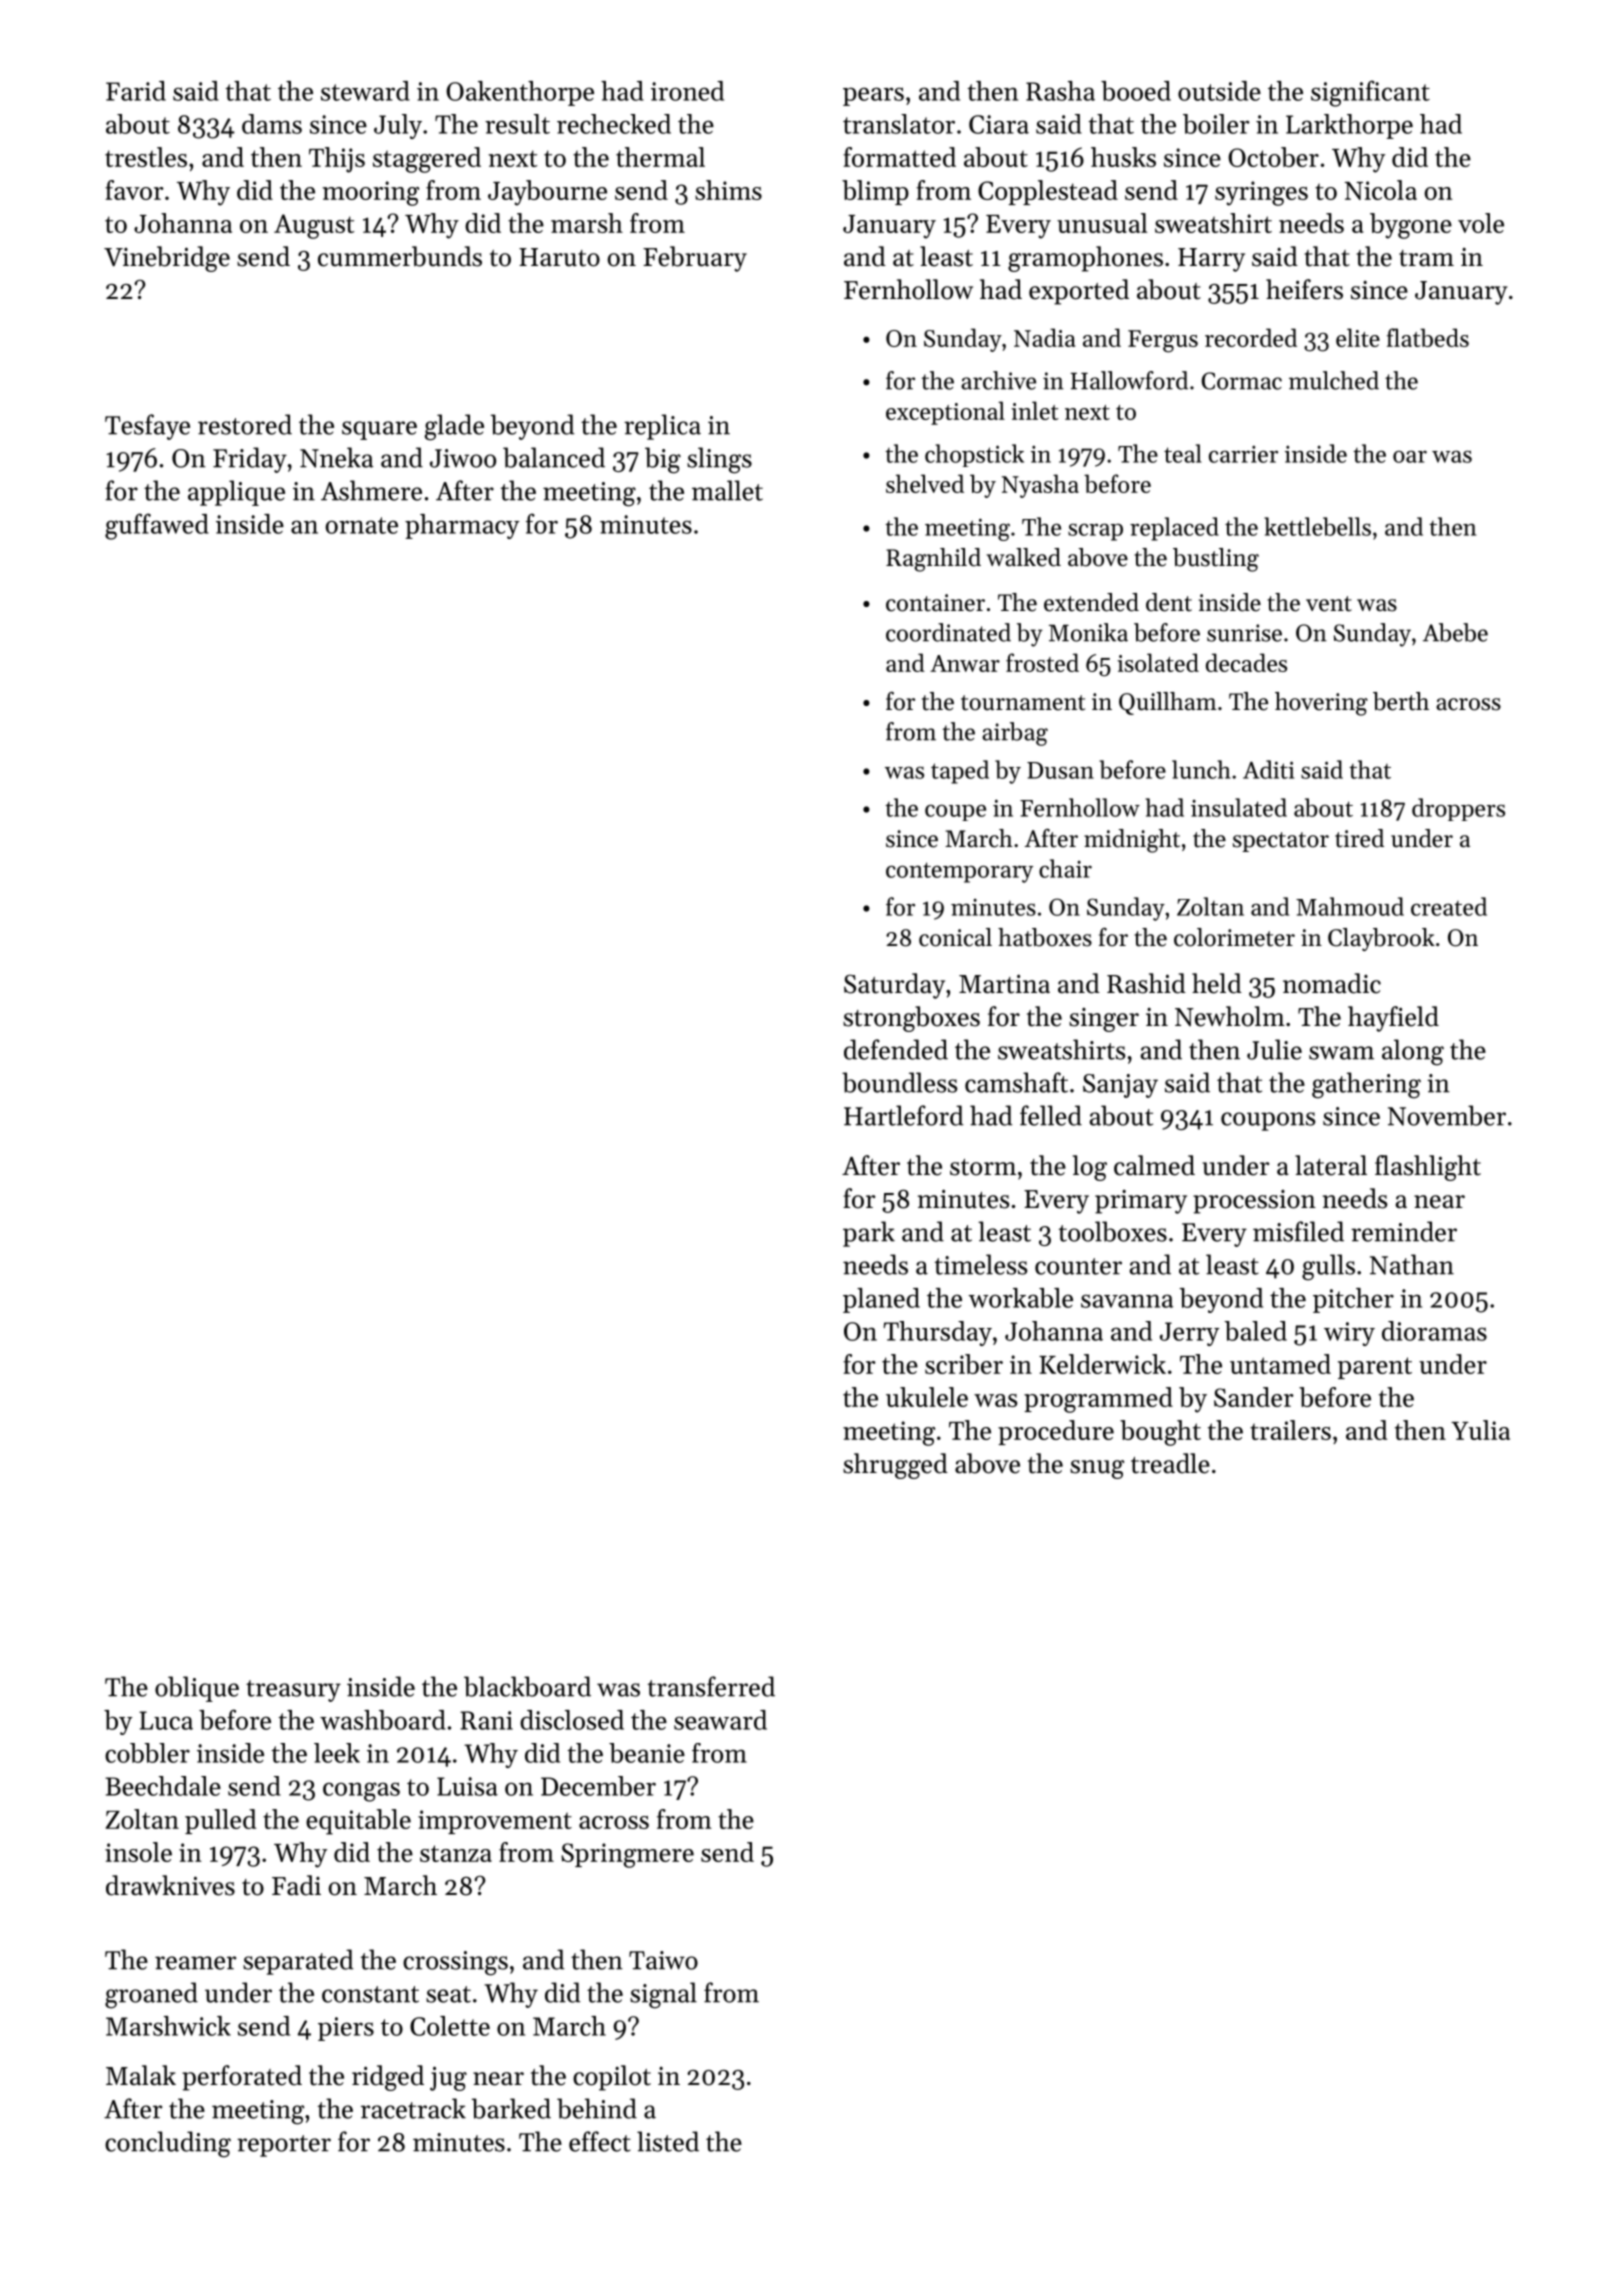 This page has width=1620, height=2292. What do you see at coordinates (869, 1234) in the page?
I see `park` at bounding box center [869, 1234].
